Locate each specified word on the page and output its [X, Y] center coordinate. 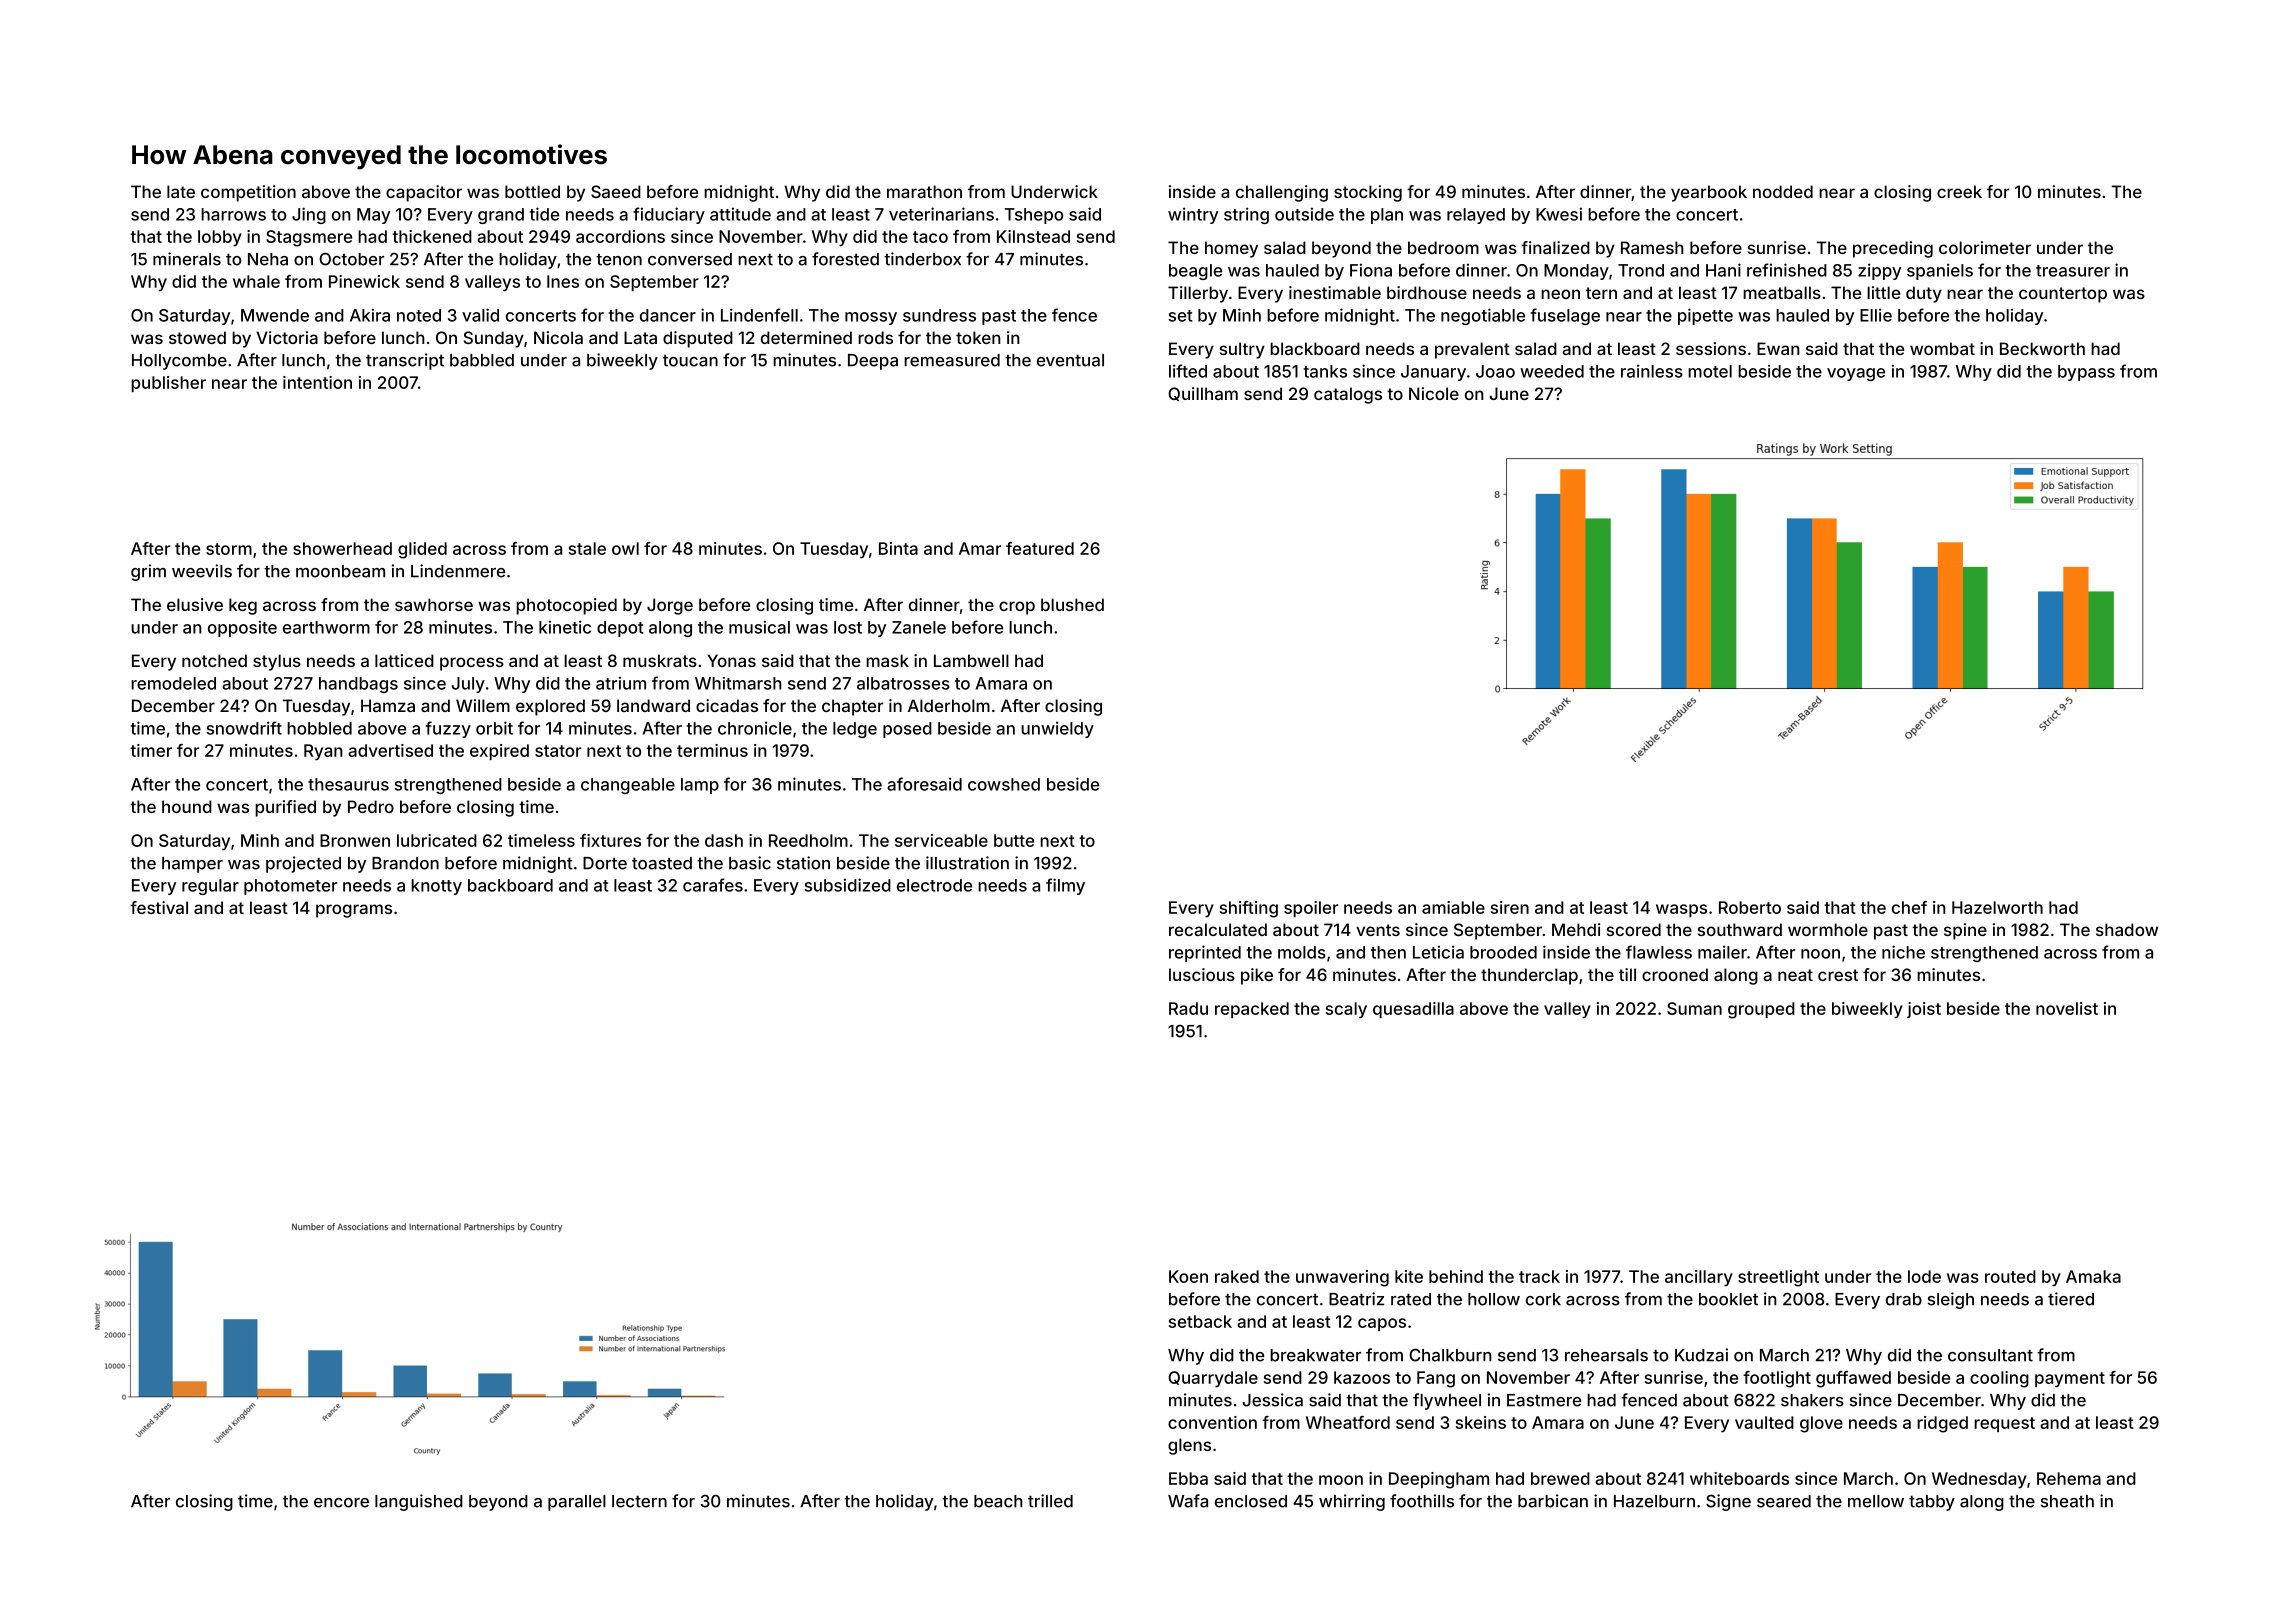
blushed [1072, 604]
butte [1014, 840]
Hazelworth [1997, 907]
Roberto [1750, 907]
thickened [432, 236]
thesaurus [348, 784]
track [1539, 1276]
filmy [1065, 886]
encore [341, 1503]
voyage [1856, 374]
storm [229, 549]
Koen [1188, 1276]
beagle [1195, 272]
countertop [2063, 295]
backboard [510, 885]
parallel [577, 1503]
